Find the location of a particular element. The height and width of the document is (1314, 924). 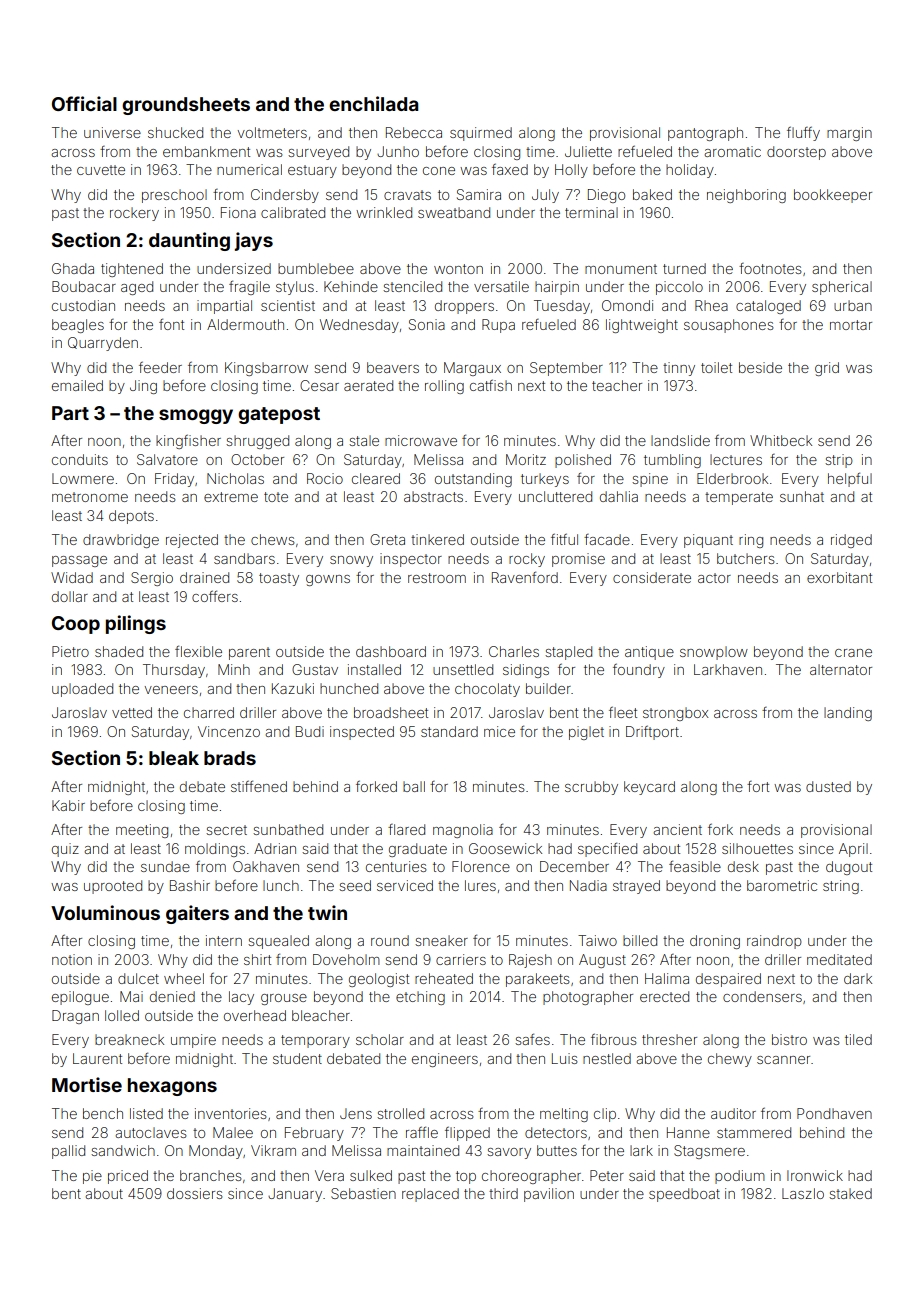

Ghada is located at coordinates (73, 268).
